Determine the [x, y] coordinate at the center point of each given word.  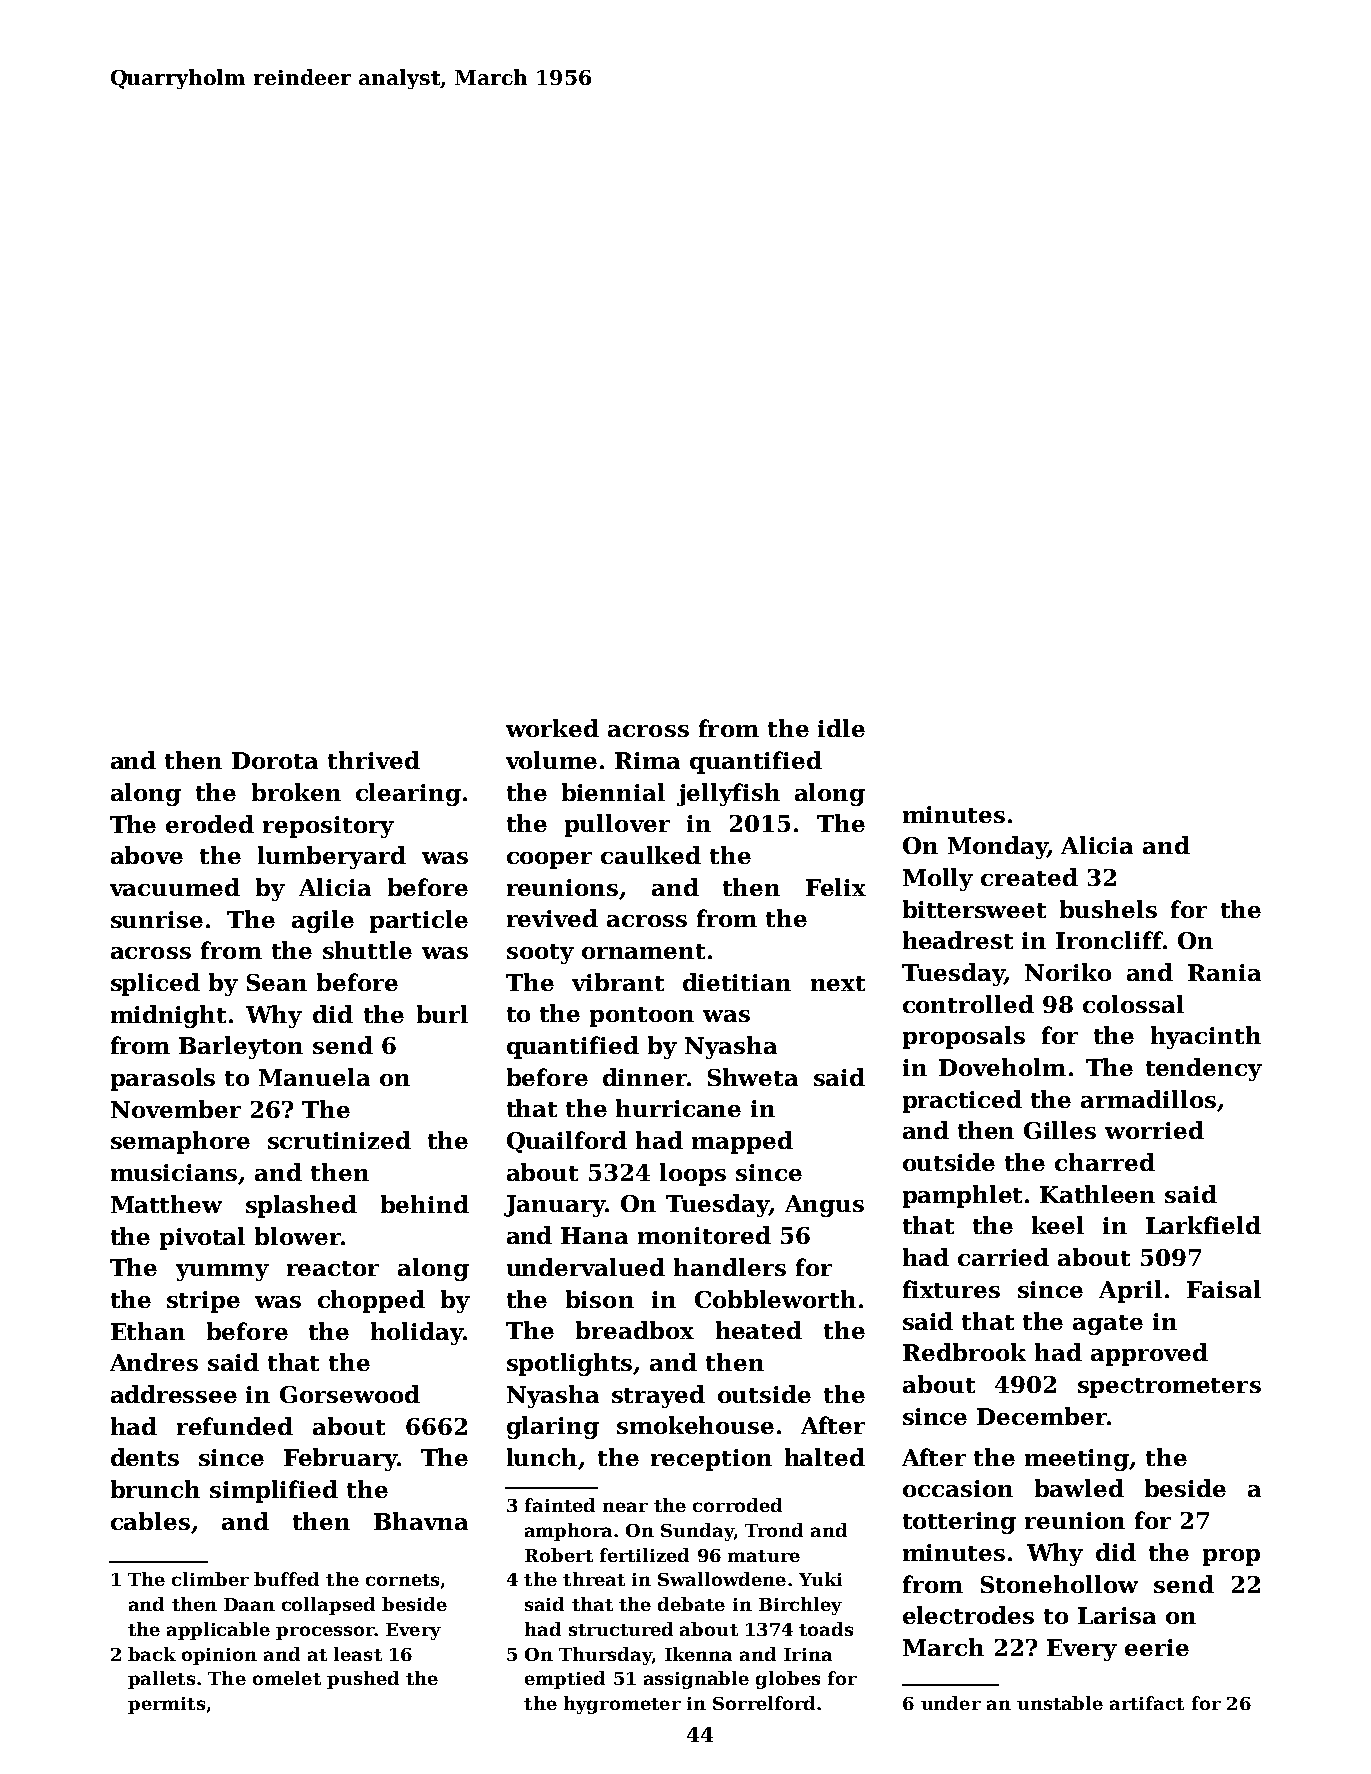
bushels [1108, 909]
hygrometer [622, 1705]
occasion [958, 1488]
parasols [163, 1079]
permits [166, 1705]
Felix [836, 887]
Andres [154, 1362]
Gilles [1060, 1130]
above [147, 855]
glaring [553, 1427]
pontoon [642, 1017]
